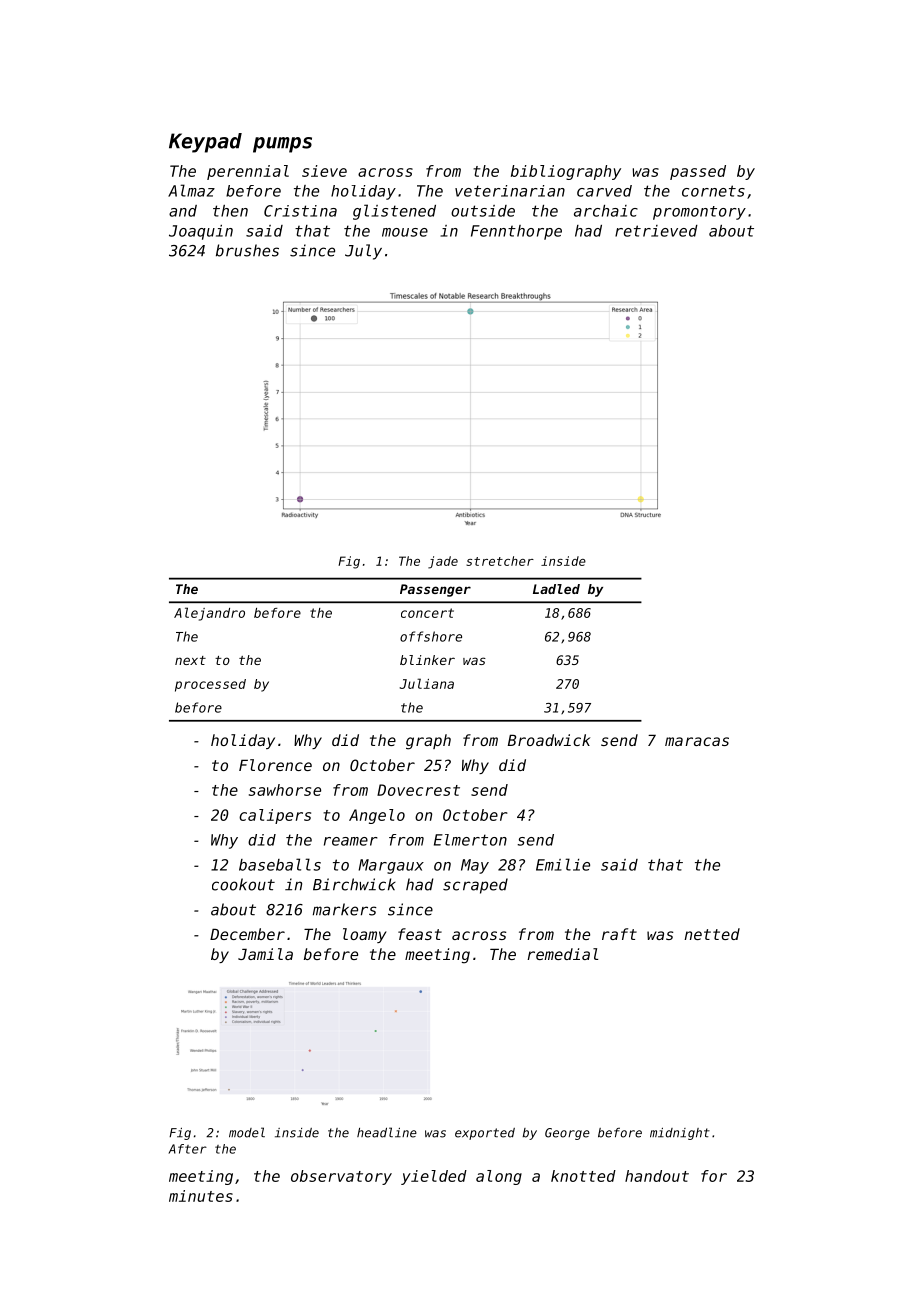 The width and height of the screenshot is (924, 1311). Describe the element at coordinates (265, 954) in the screenshot. I see `Jamila` at that location.
